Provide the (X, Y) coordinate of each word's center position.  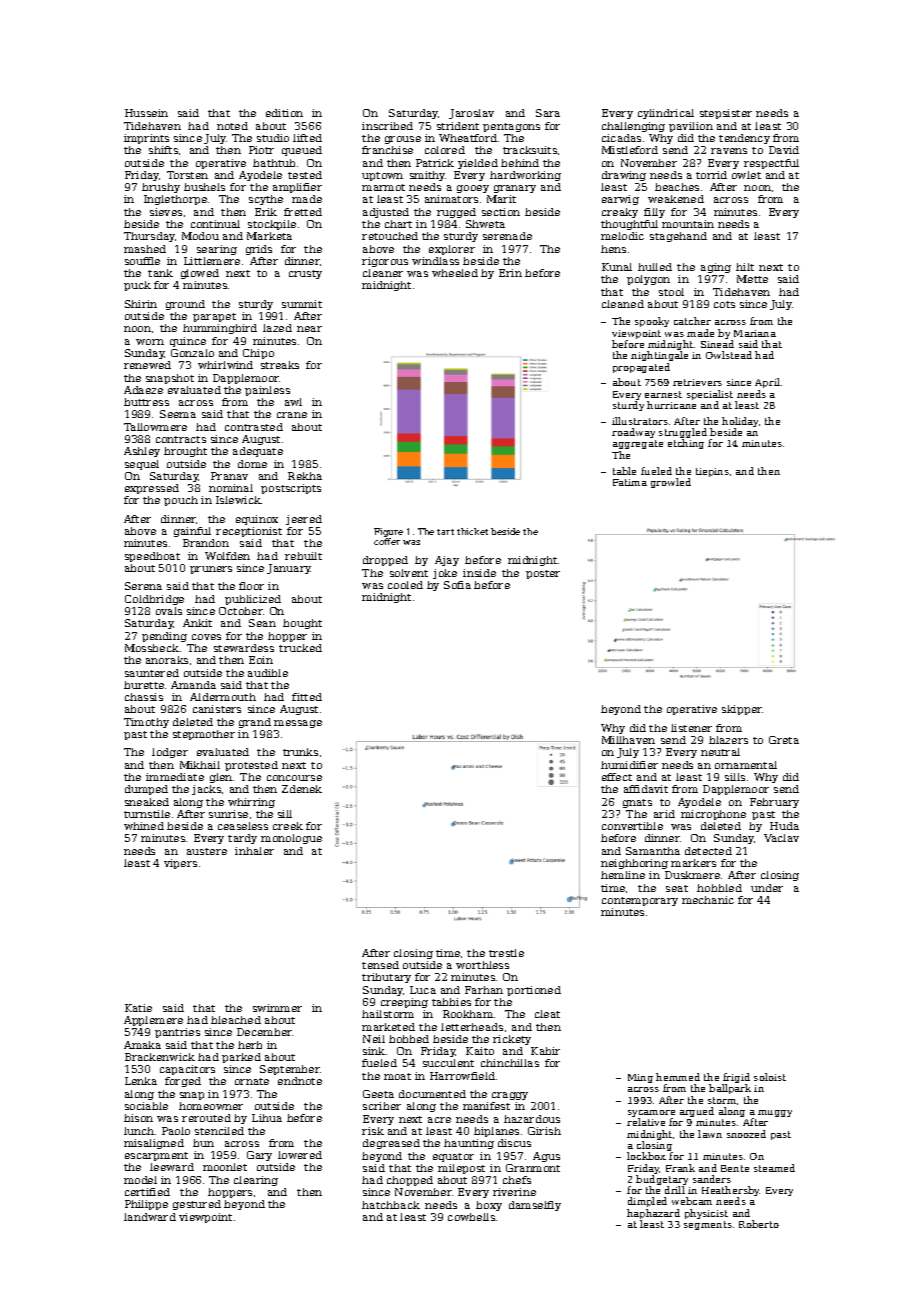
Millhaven (628, 740)
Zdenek (302, 789)
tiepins (712, 472)
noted (232, 126)
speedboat (152, 557)
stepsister (726, 114)
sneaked (147, 802)
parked (241, 1058)
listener (691, 728)
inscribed (387, 126)
